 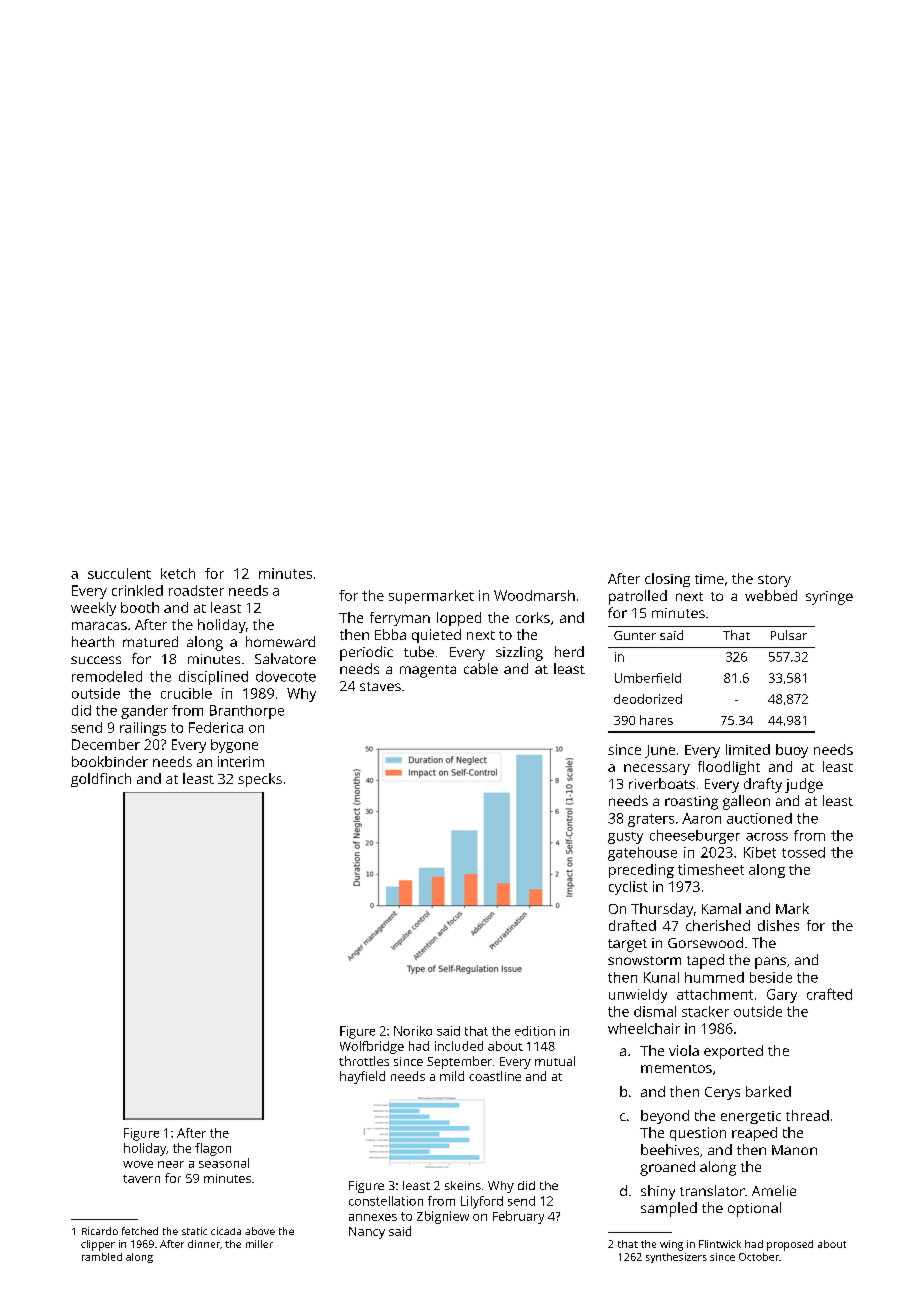 What do you see at coordinates (204, 1244) in the screenshot?
I see `dinner` at bounding box center [204, 1244].
